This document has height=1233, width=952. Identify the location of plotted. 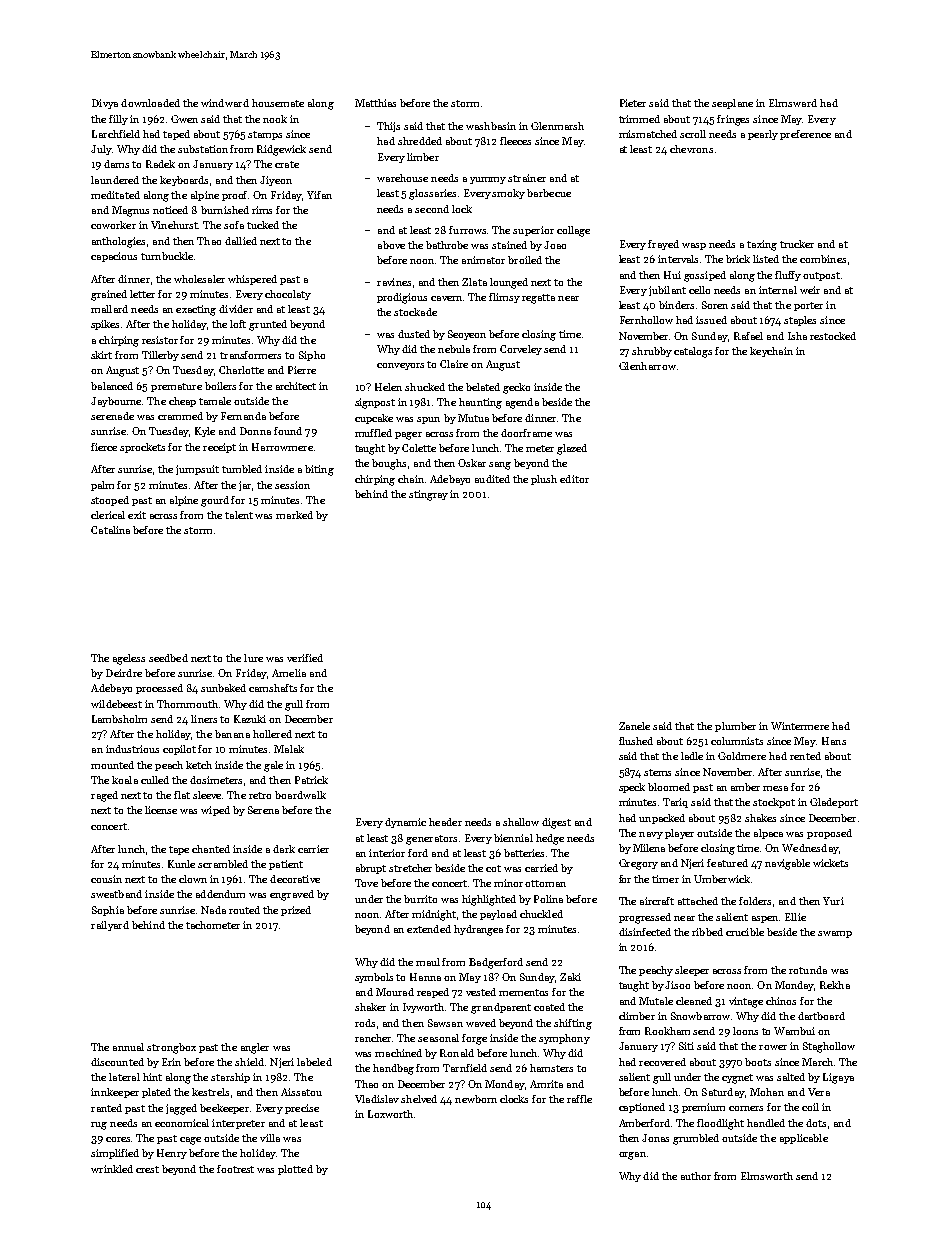
(295, 1170).
